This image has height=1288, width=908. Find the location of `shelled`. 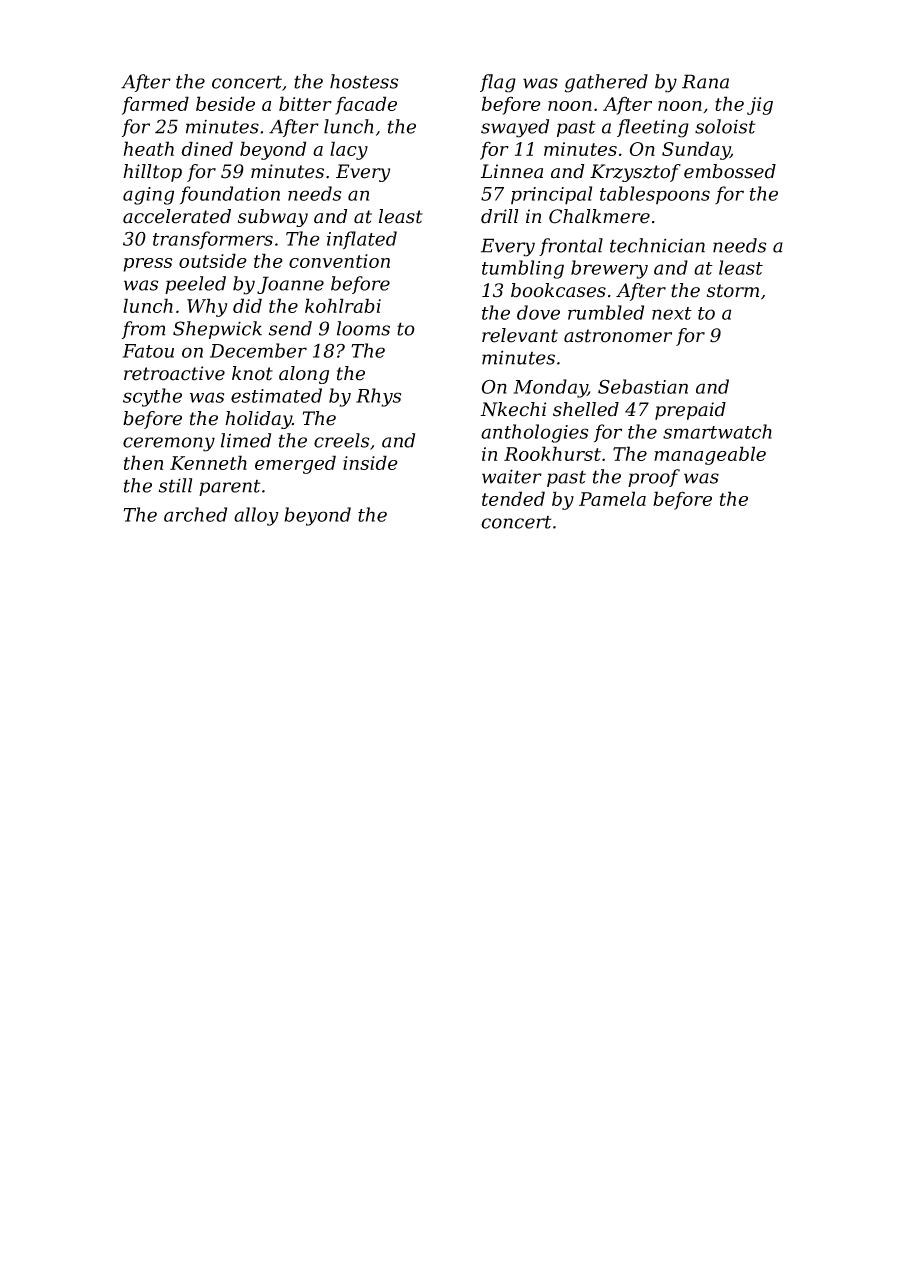

shelled is located at coordinates (586, 409).
